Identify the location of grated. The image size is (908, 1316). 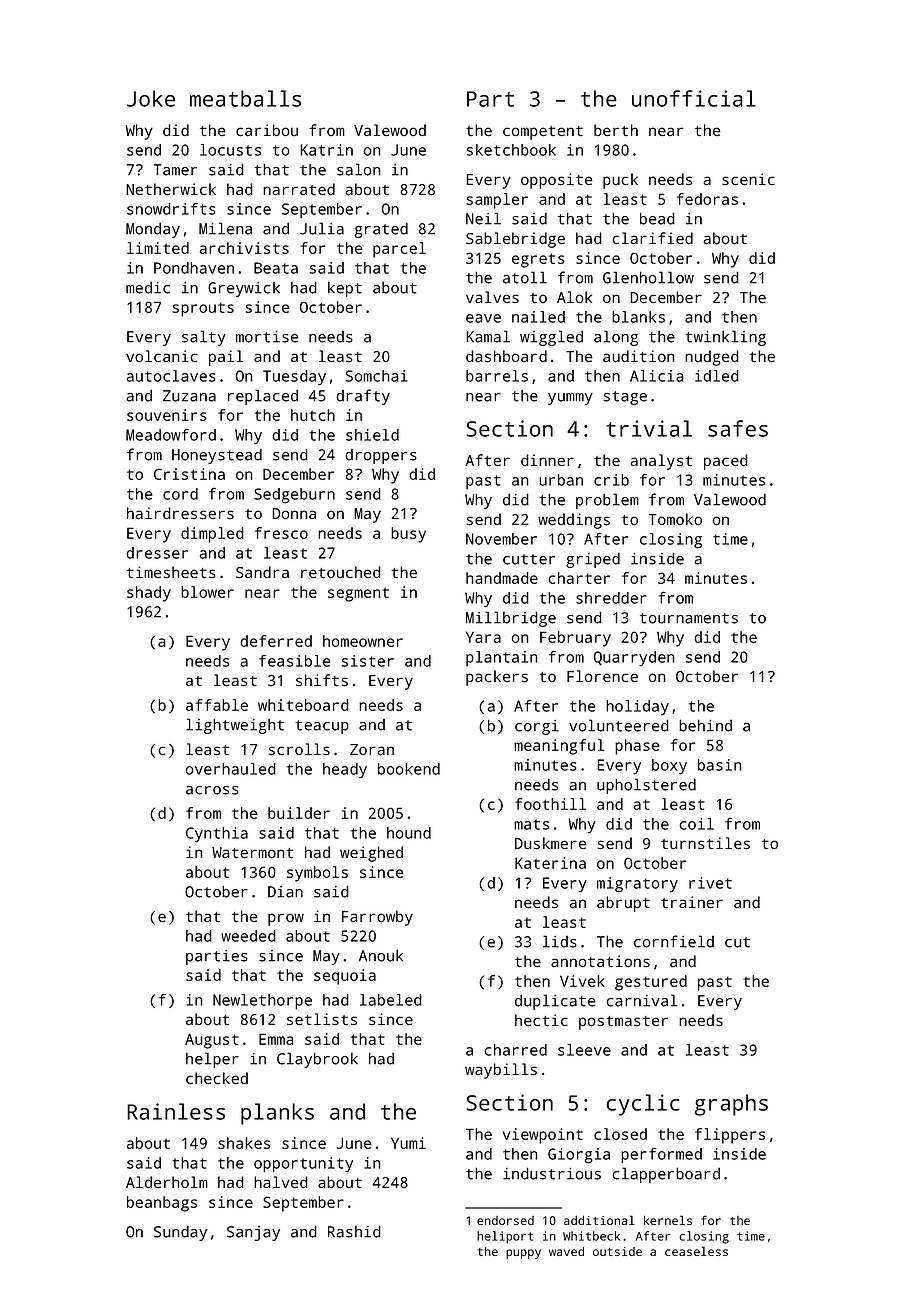
(381, 230).
